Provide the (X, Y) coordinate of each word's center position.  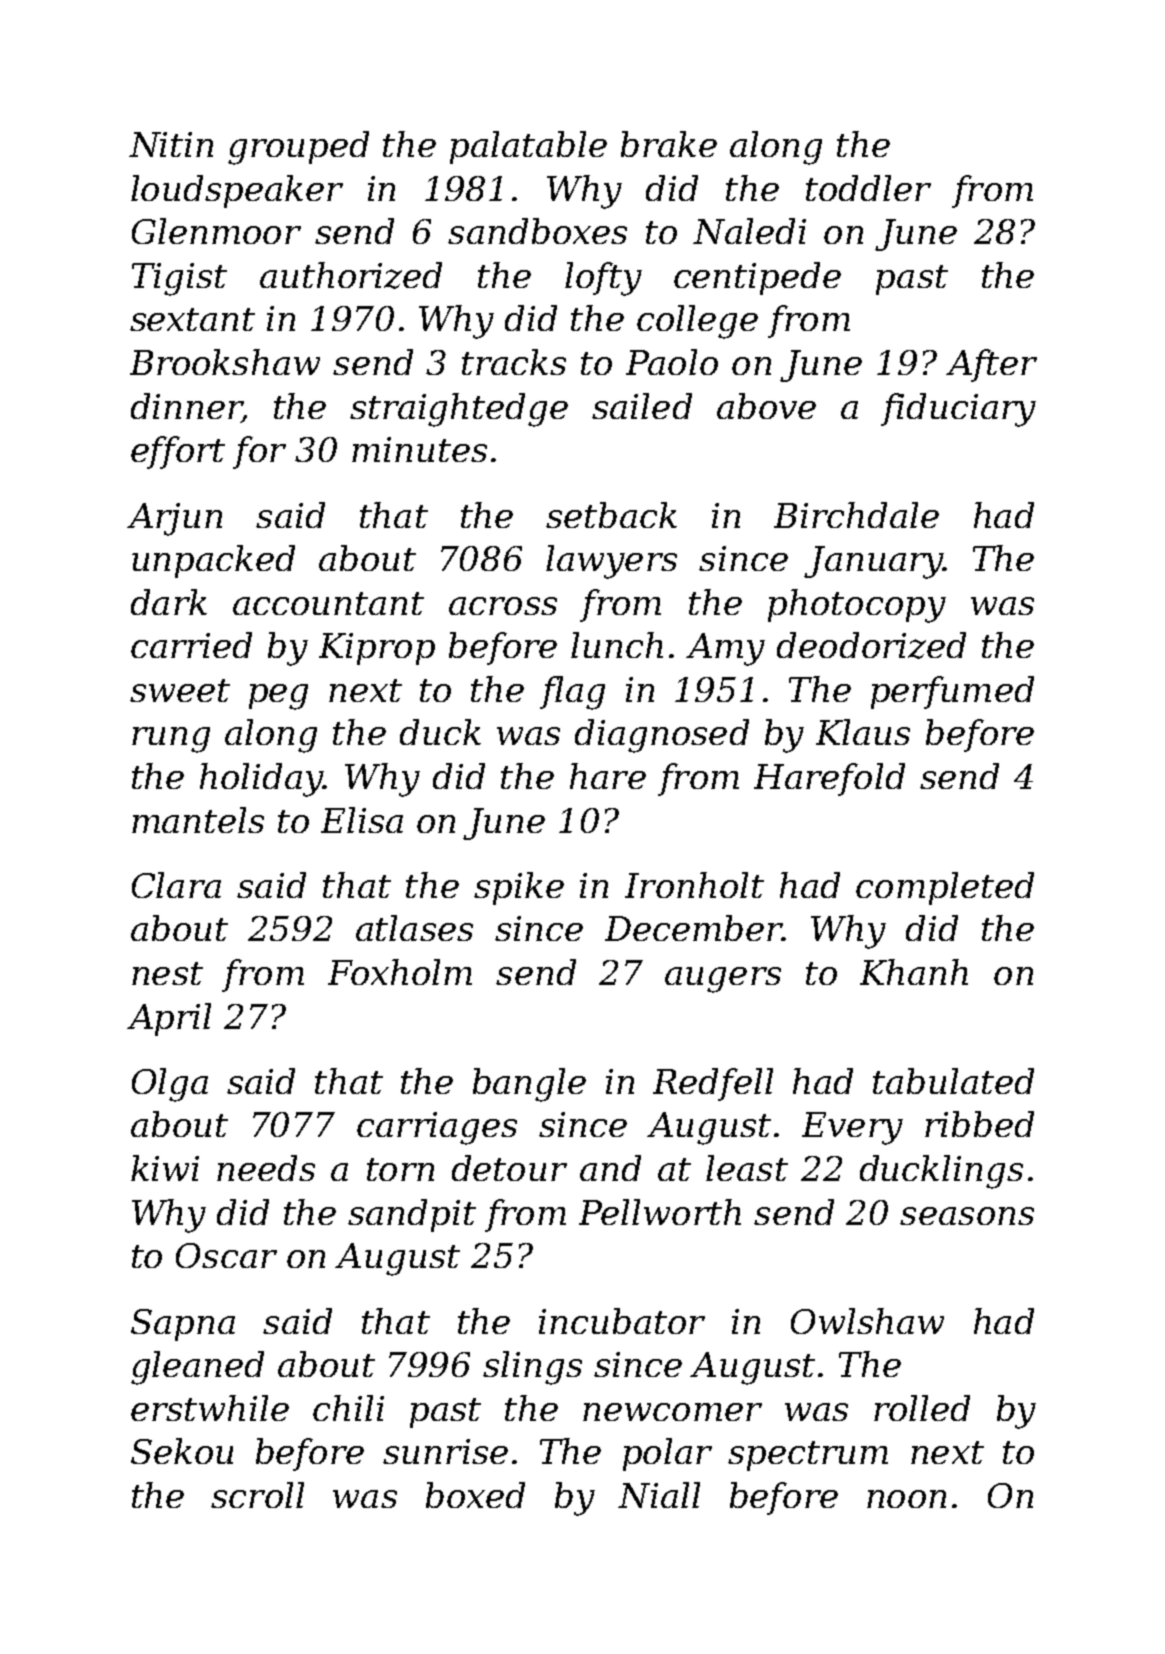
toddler (868, 188)
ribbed (979, 1124)
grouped (298, 148)
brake (669, 144)
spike (519, 888)
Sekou (182, 1451)
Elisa (362, 820)
